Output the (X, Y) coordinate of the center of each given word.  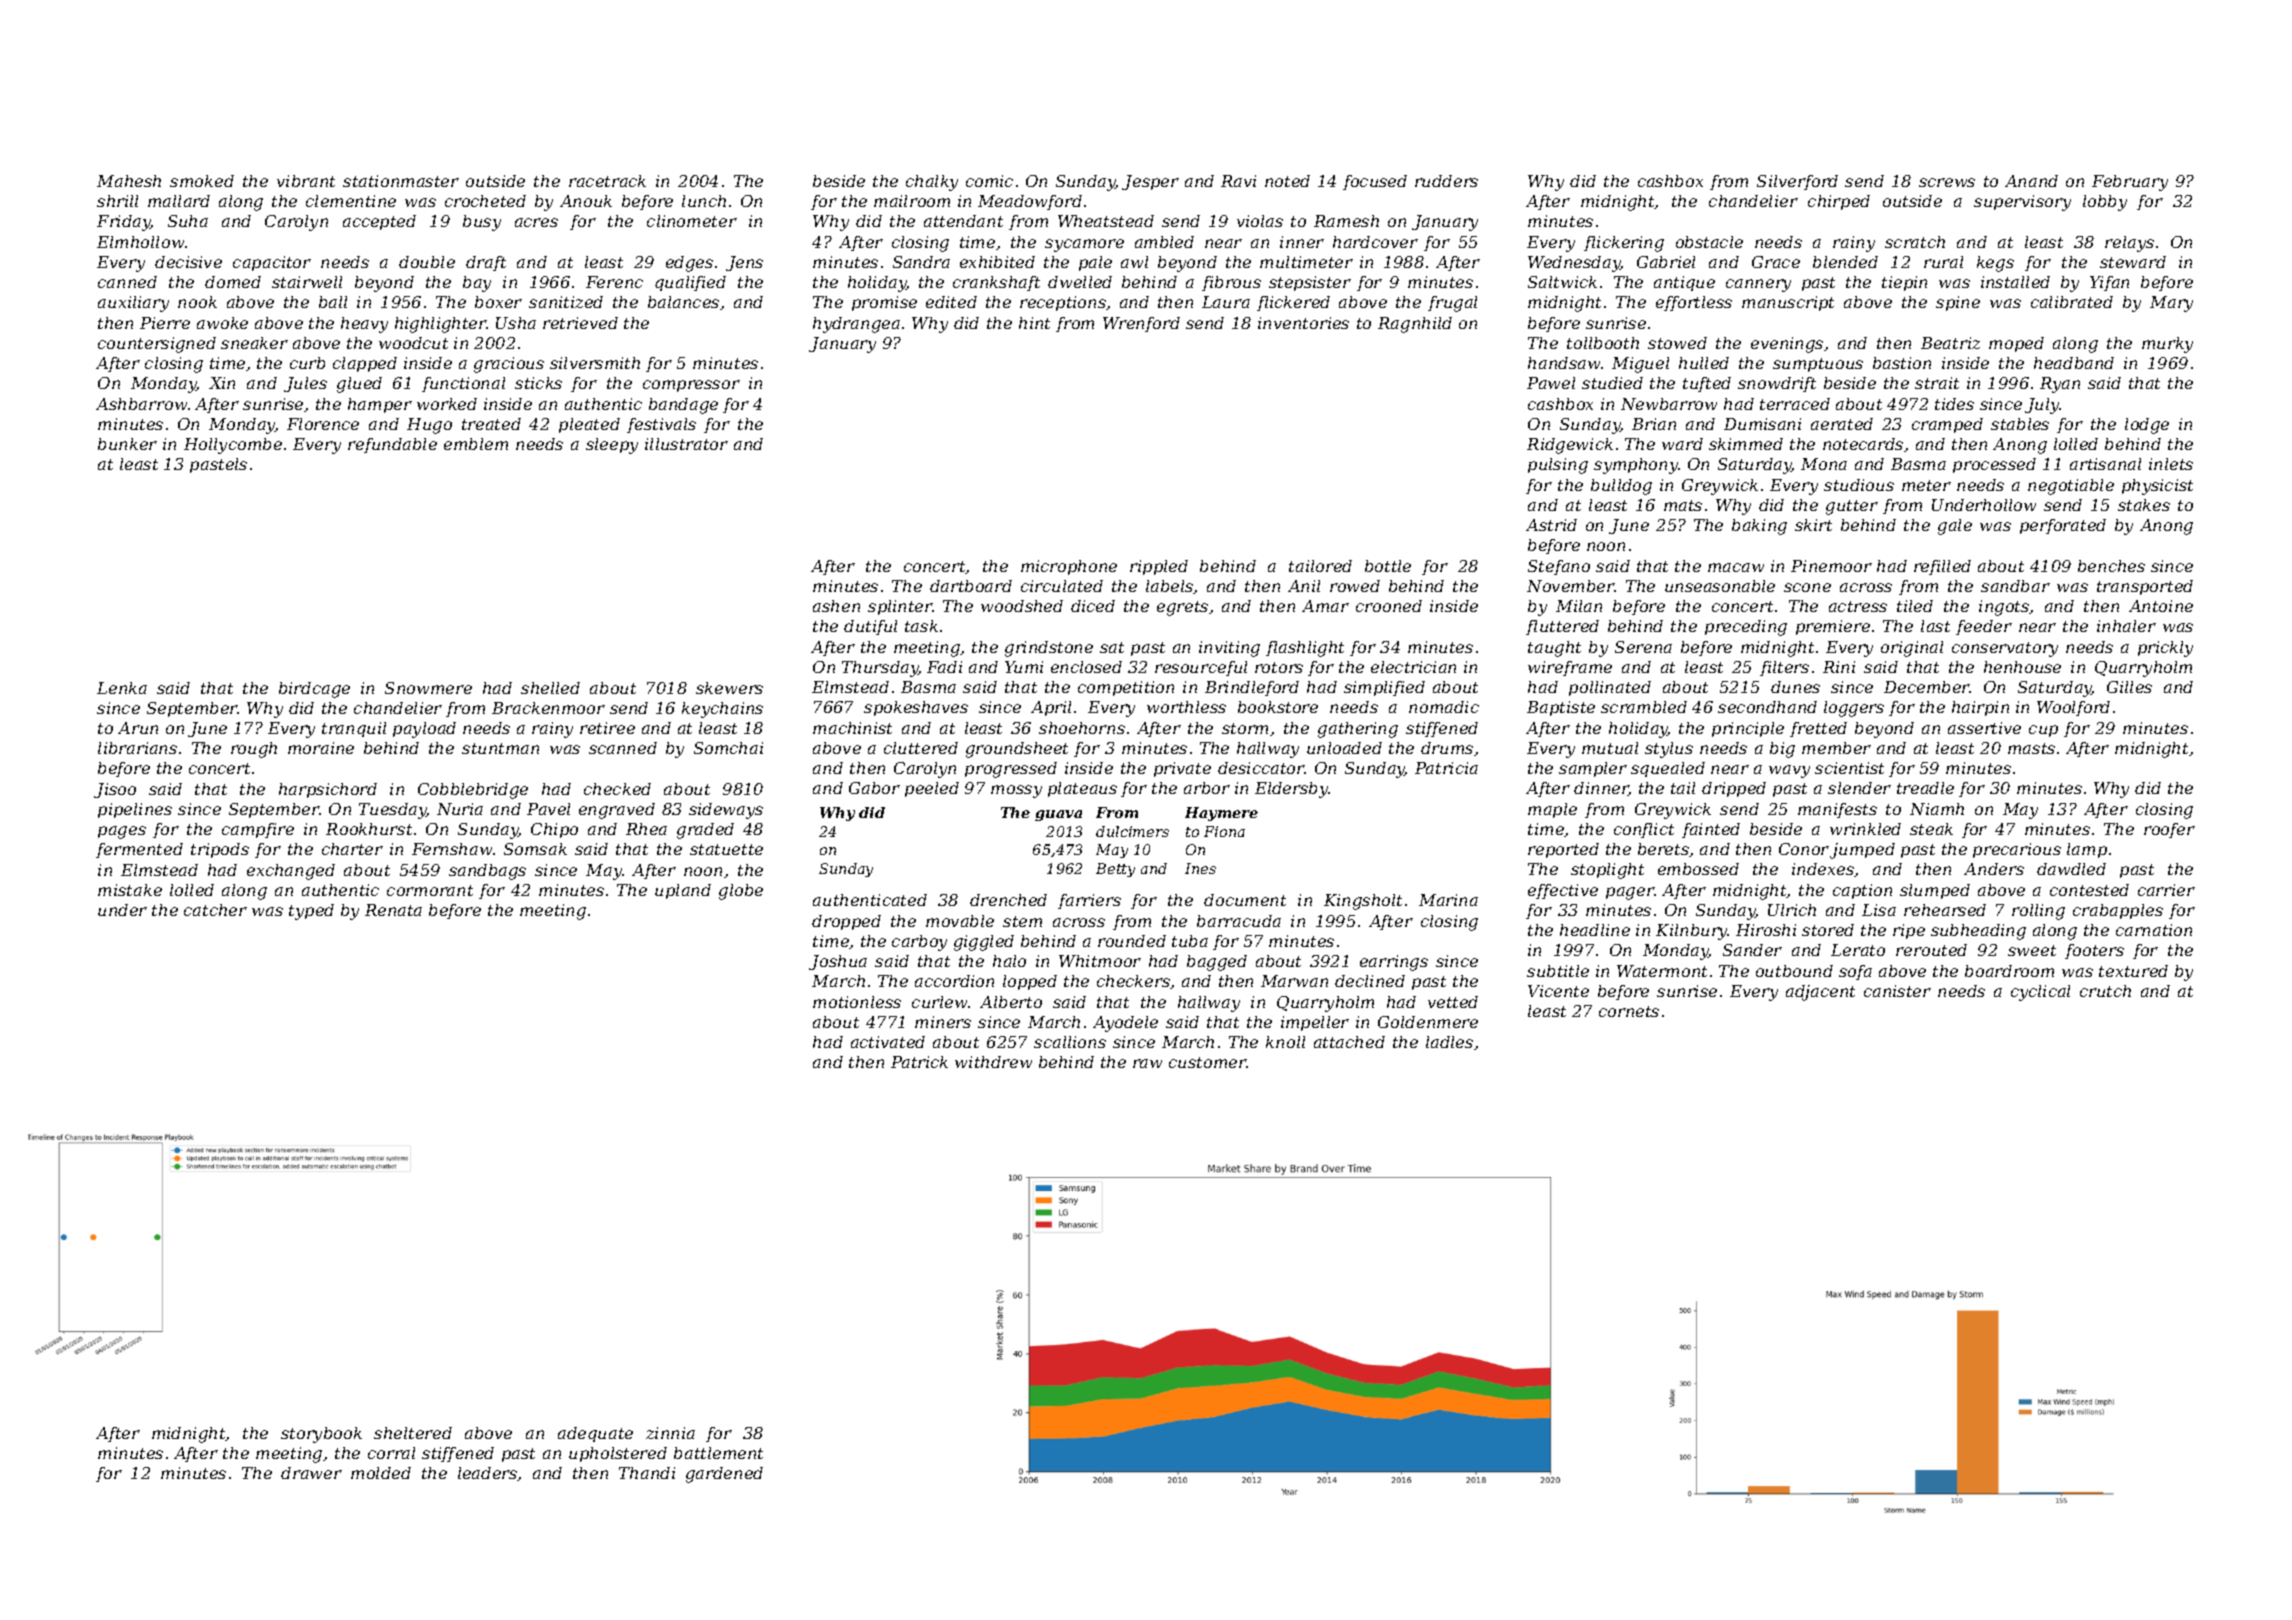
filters (1784, 668)
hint (1034, 323)
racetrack (607, 181)
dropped (846, 922)
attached (1349, 1042)
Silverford (1797, 182)
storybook (321, 1435)
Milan (1579, 606)
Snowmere (428, 688)
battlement (718, 1453)
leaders (488, 1474)
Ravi (1238, 181)
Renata (393, 910)
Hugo (429, 426)
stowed (1677, 343)
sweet (2032, 950)
